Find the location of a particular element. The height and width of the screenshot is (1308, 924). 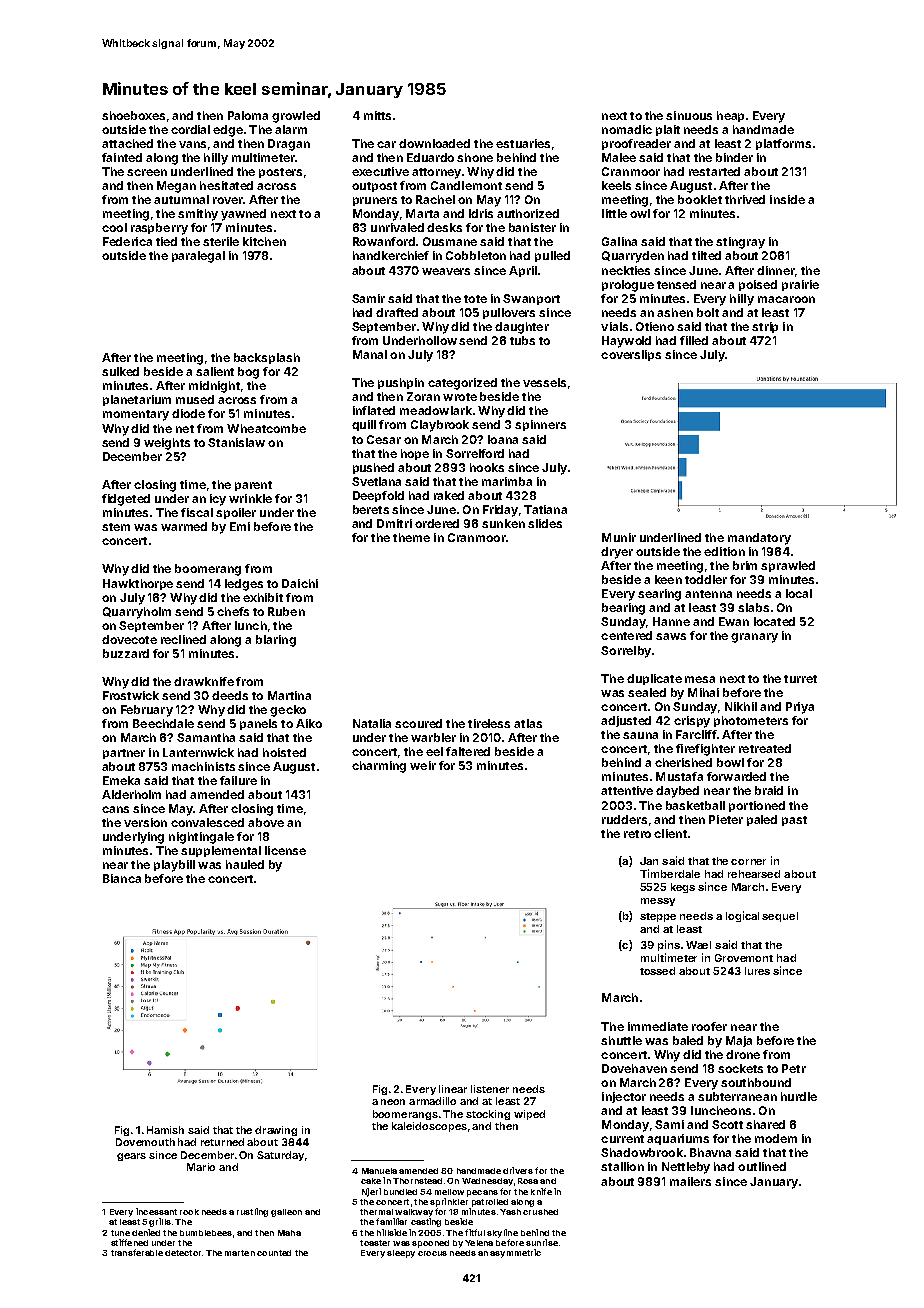

cherished is located at coordinates (683, 762).
